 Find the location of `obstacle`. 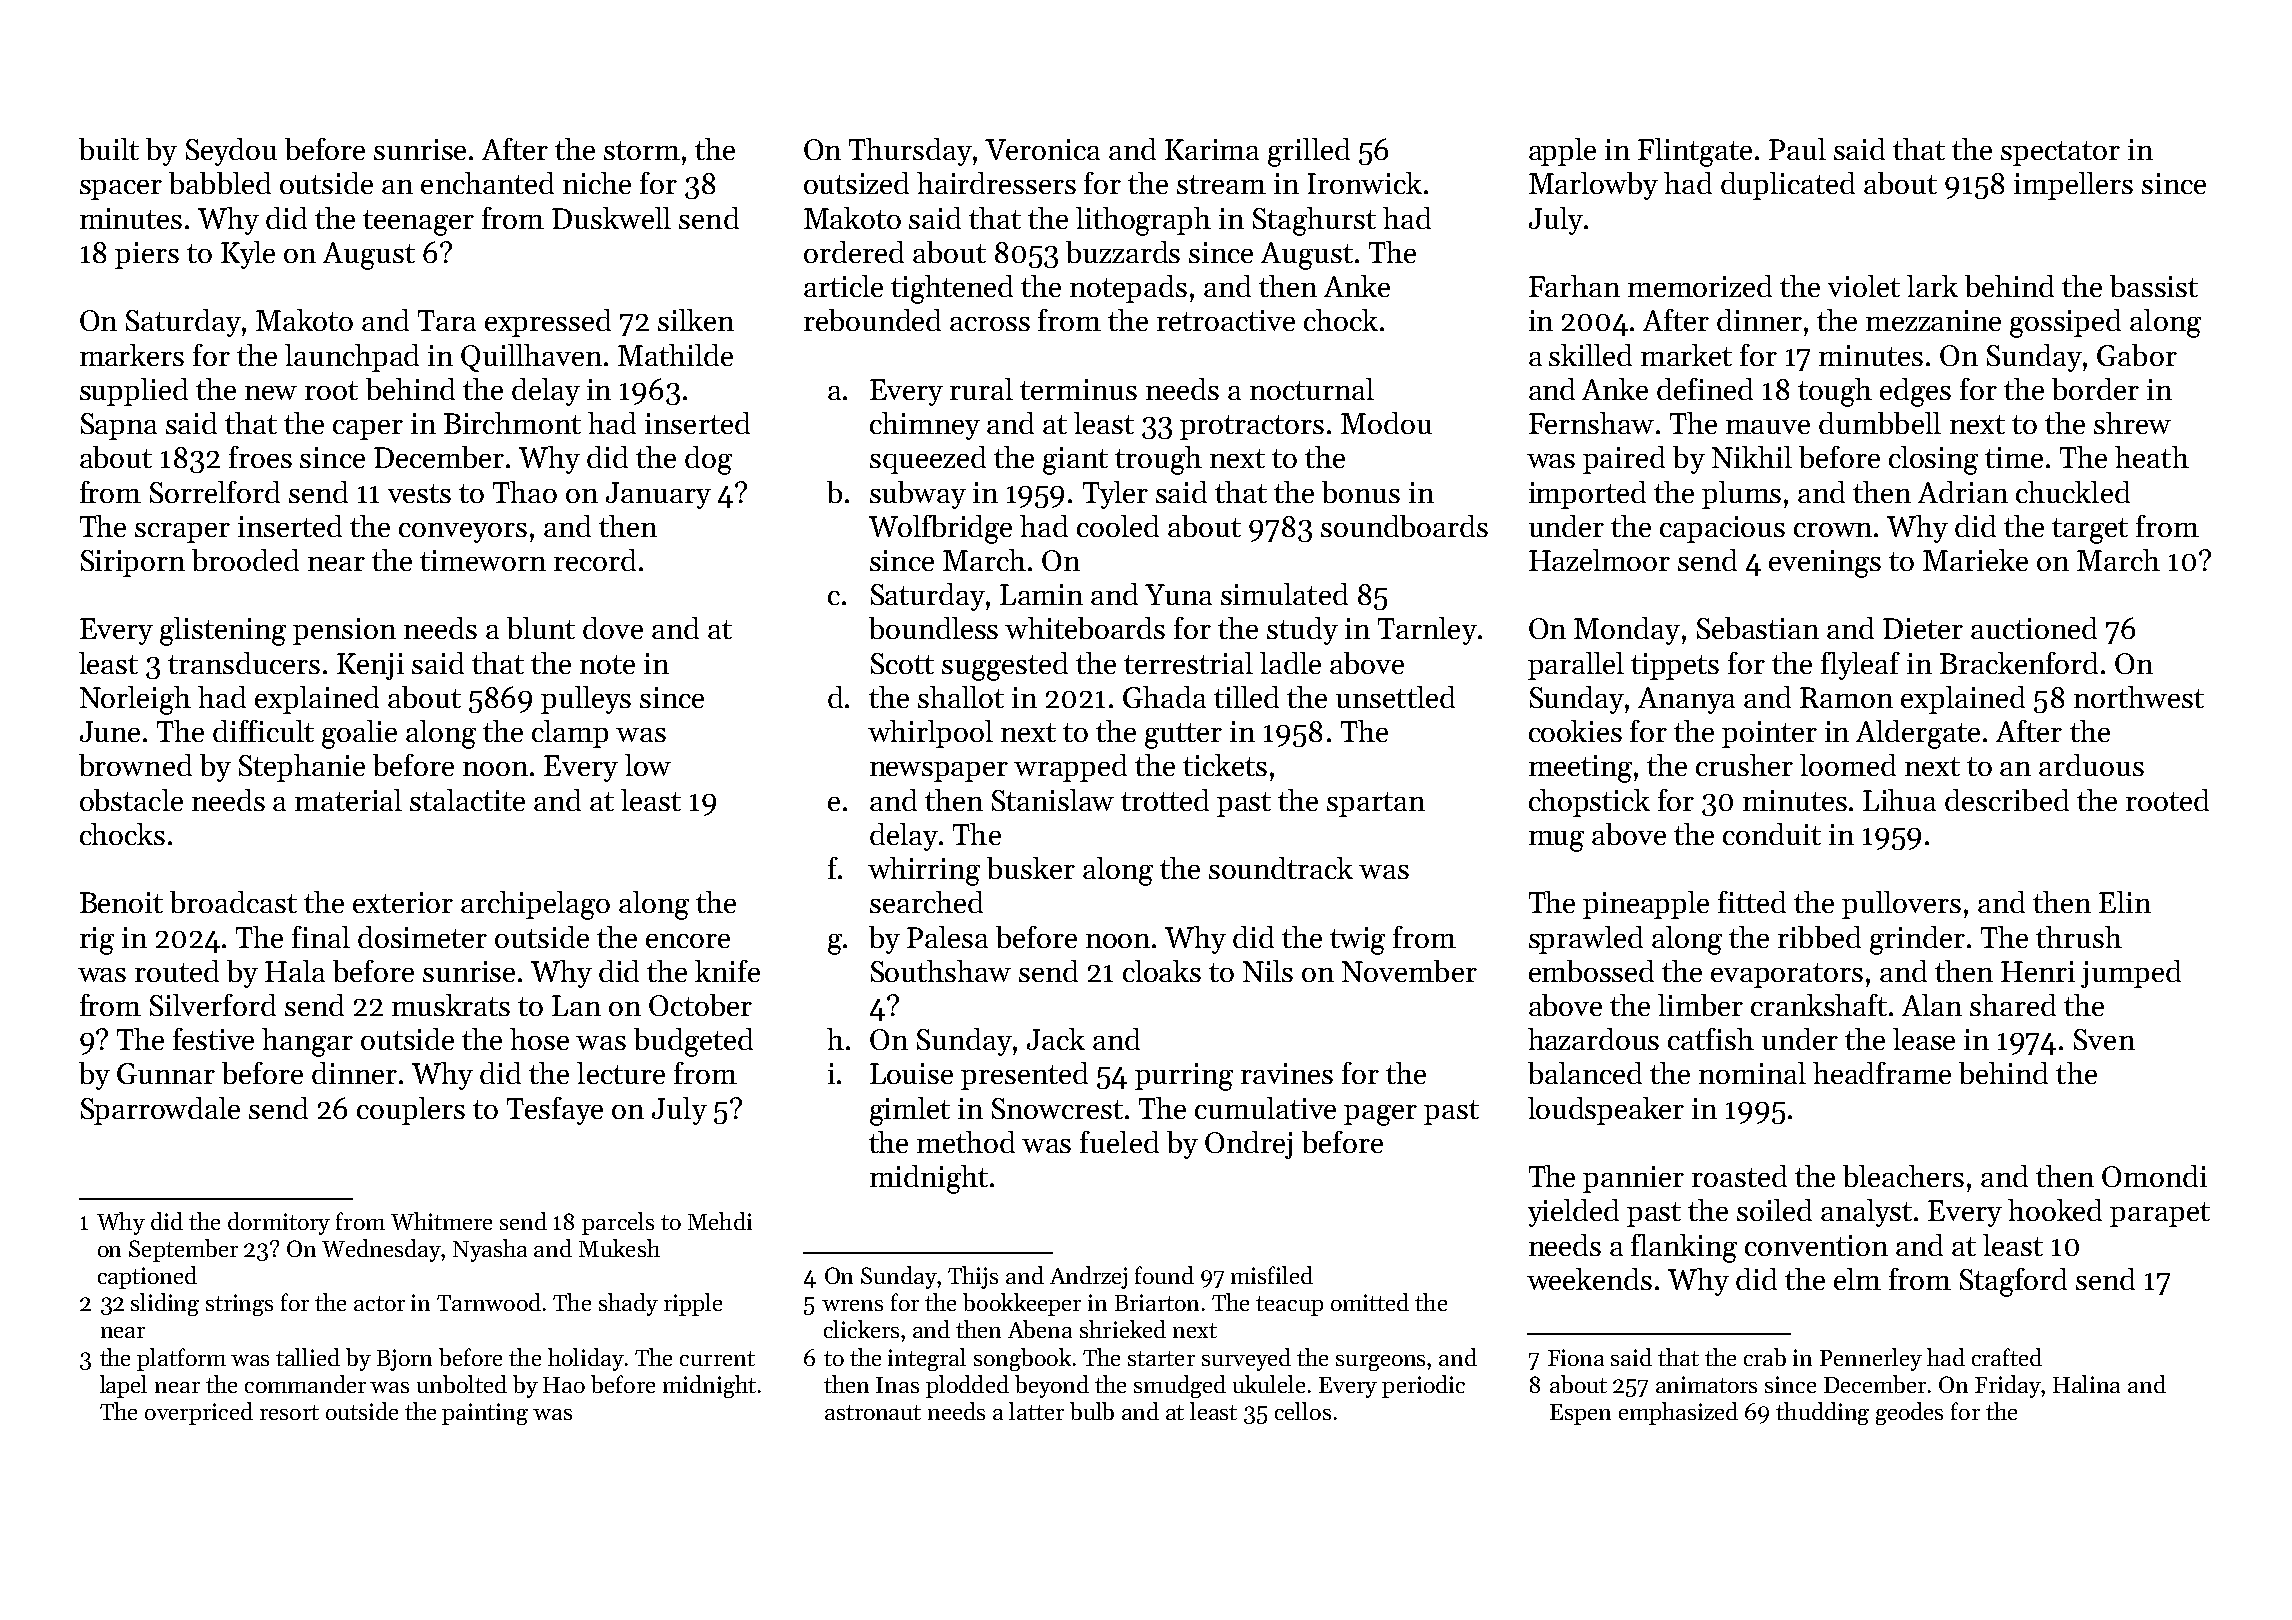

obstacle is located at coordinates (131, 800).
